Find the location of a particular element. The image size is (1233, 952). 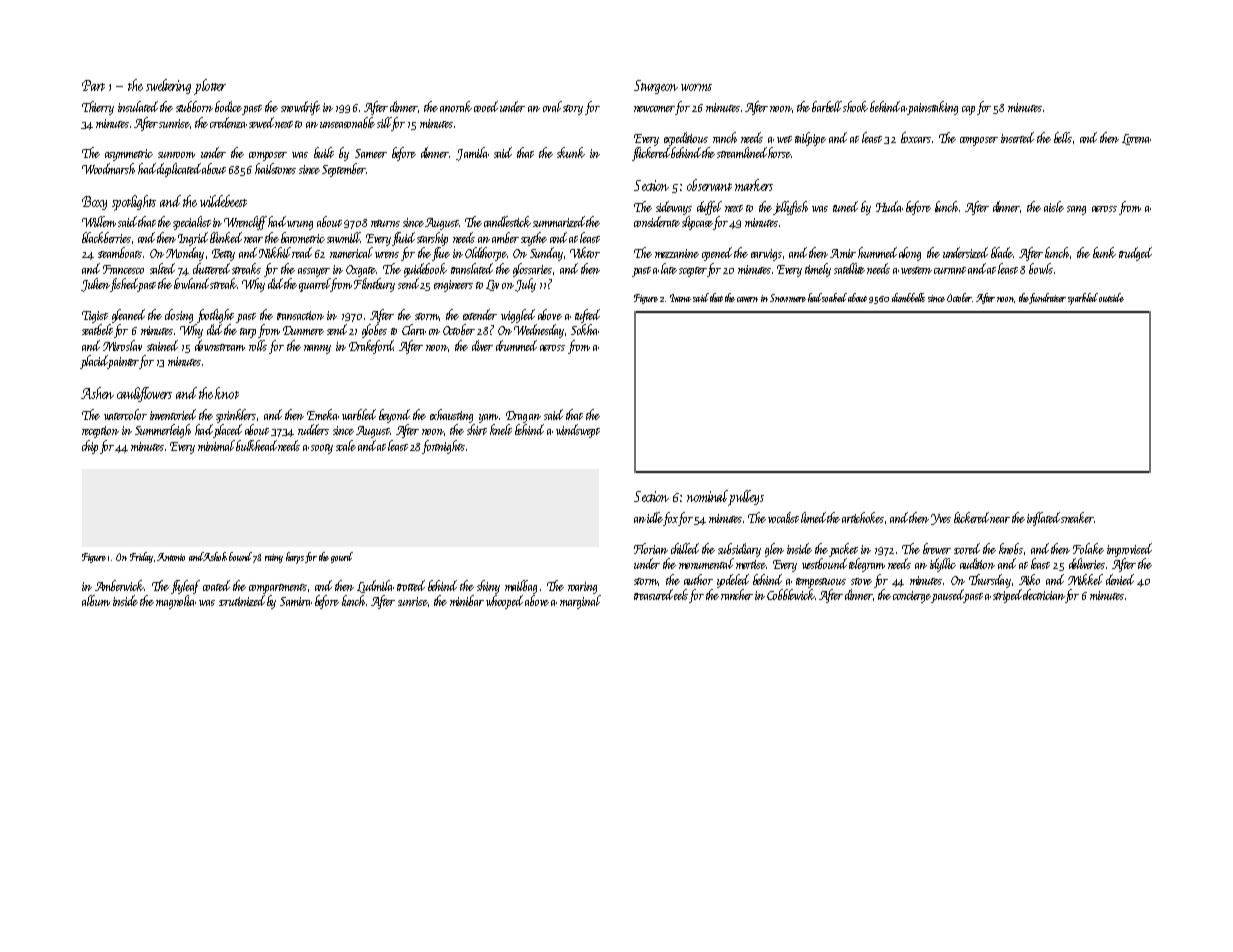

Sturgeon is located at coordinates (656, 87).
